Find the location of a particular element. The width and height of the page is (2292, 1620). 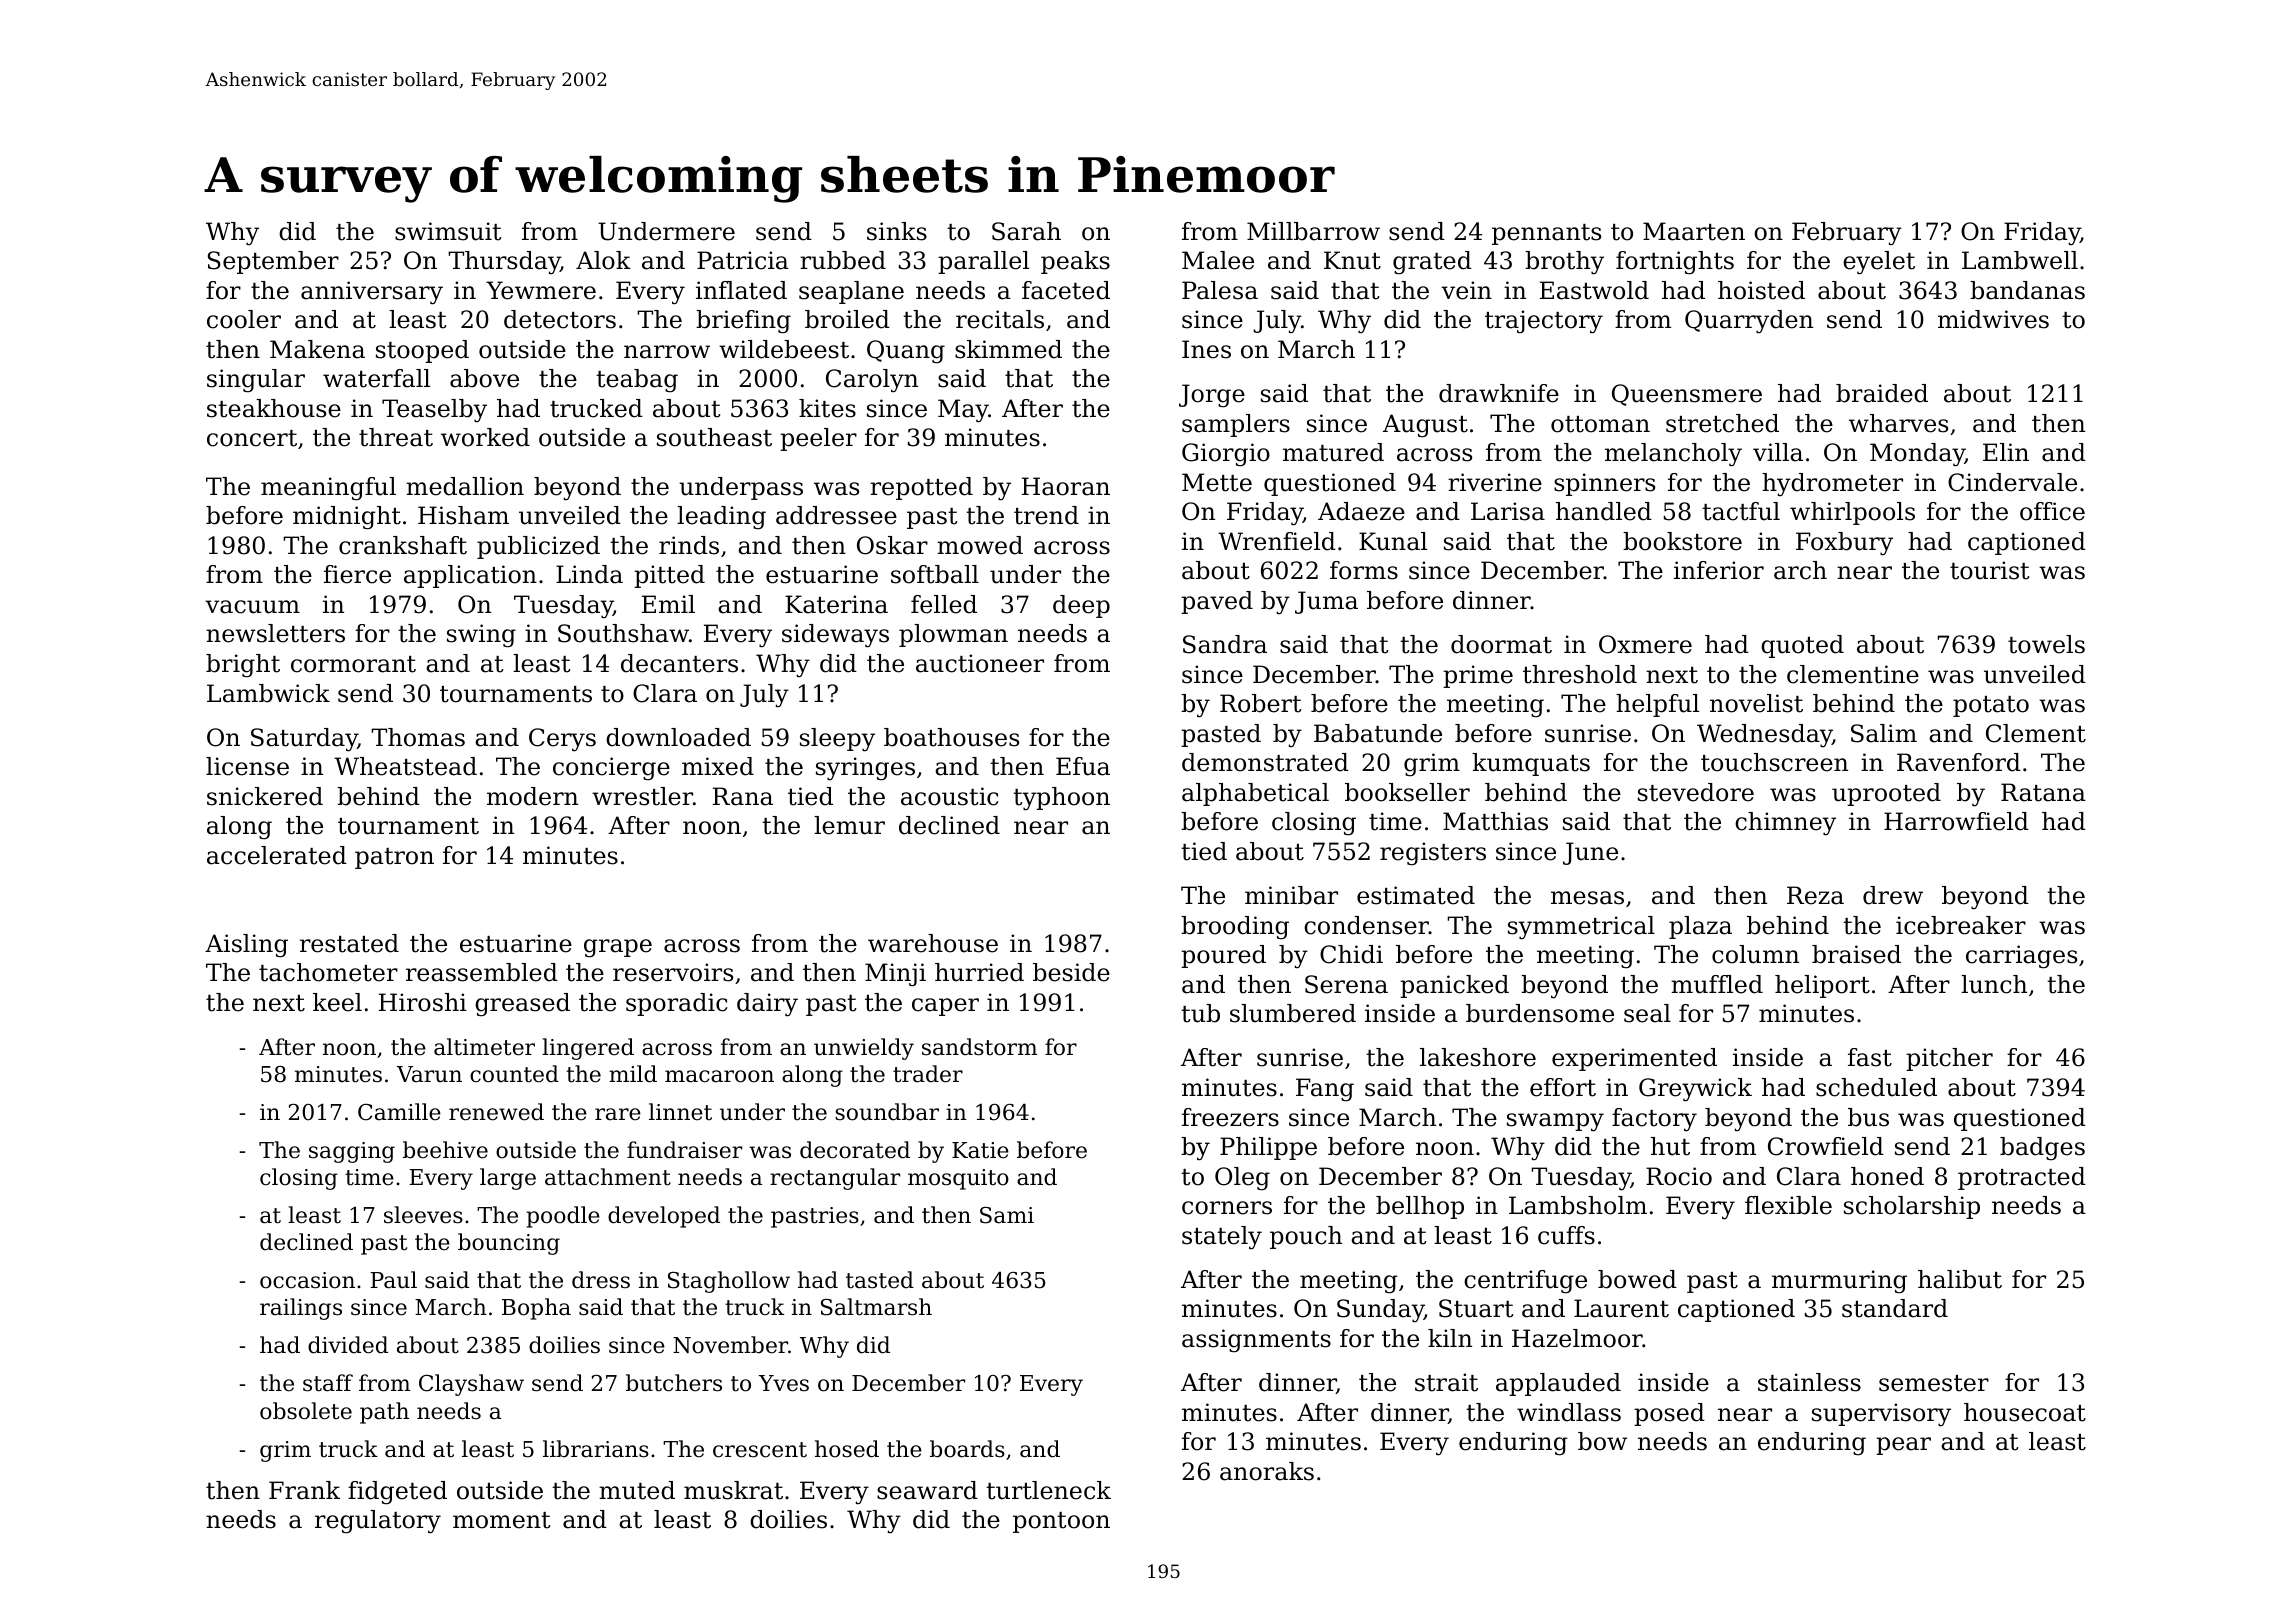

pontoon is located at coordinates (1061, 1522).
